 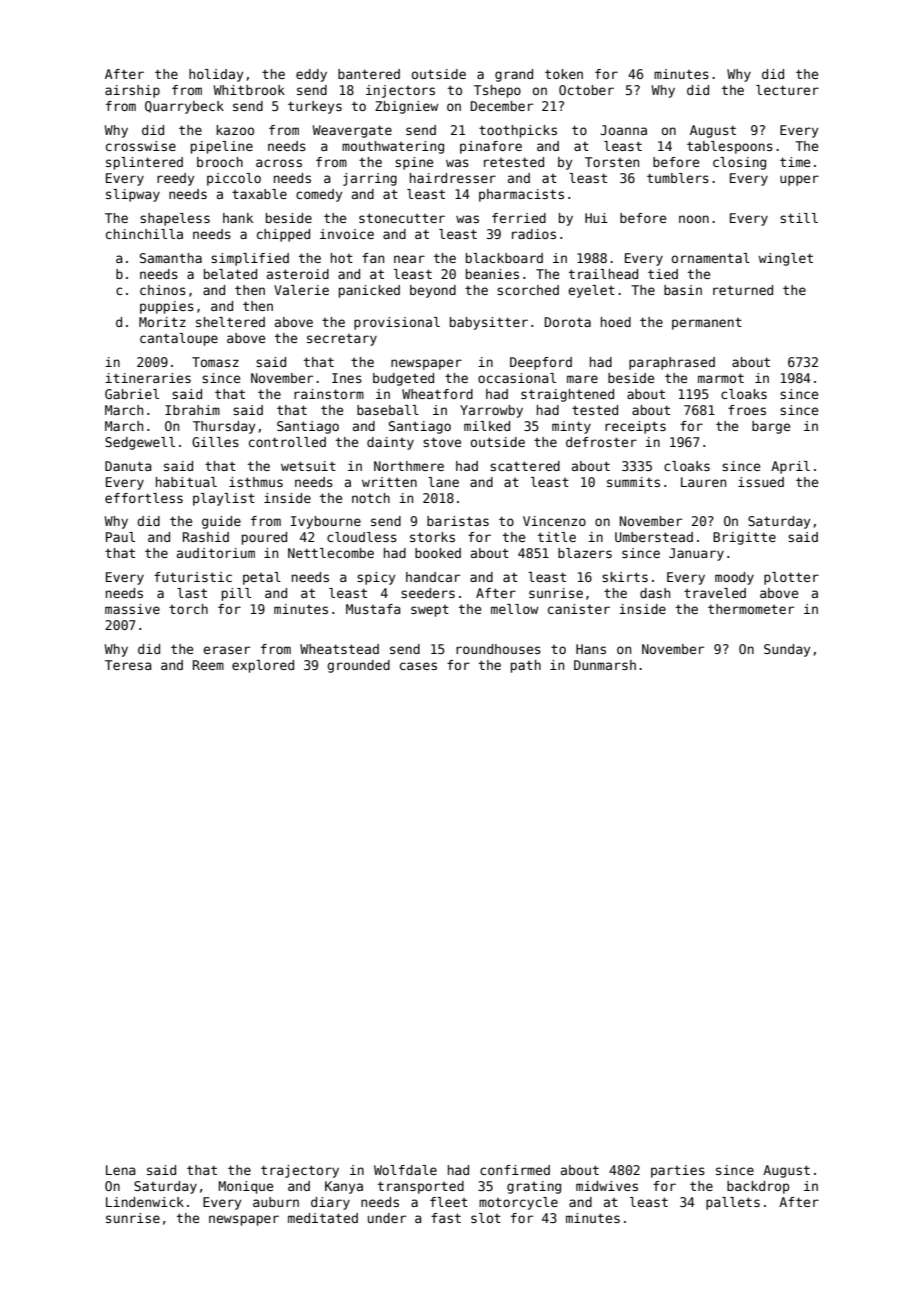 I want to click on Monique, so click(x=246, y=1187).
